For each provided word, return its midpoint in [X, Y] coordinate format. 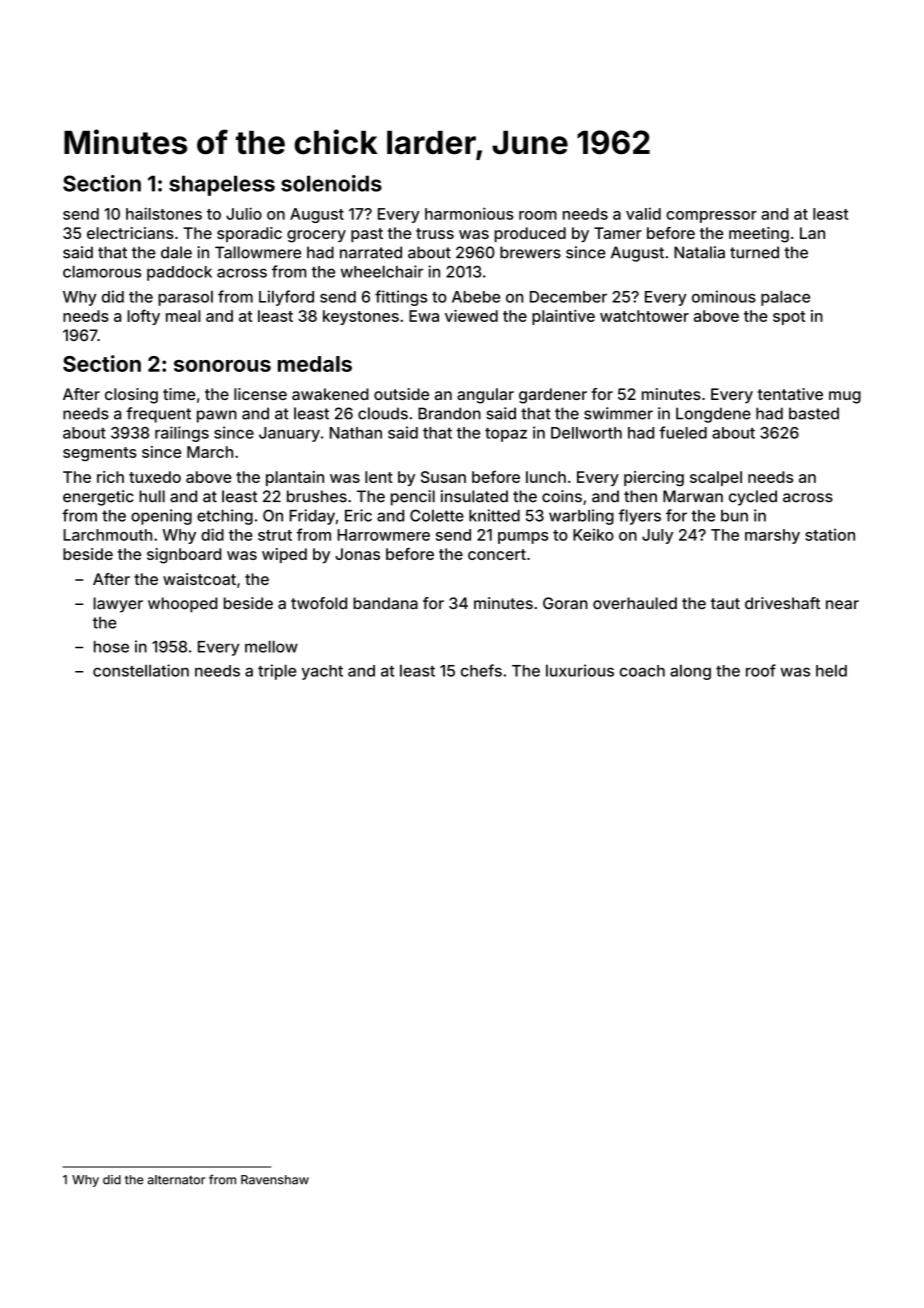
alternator [176, 1180]
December [568, 297]
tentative [790, 394]
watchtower [644, 316]
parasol [185, 298]
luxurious [580, 670]
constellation [141, 670]
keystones [361, 317]
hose [111, 647]
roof [761, 670]
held [831, 670]
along [690, 672]
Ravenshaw [275, 1180]
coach [642, 671]
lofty [143, 317]
